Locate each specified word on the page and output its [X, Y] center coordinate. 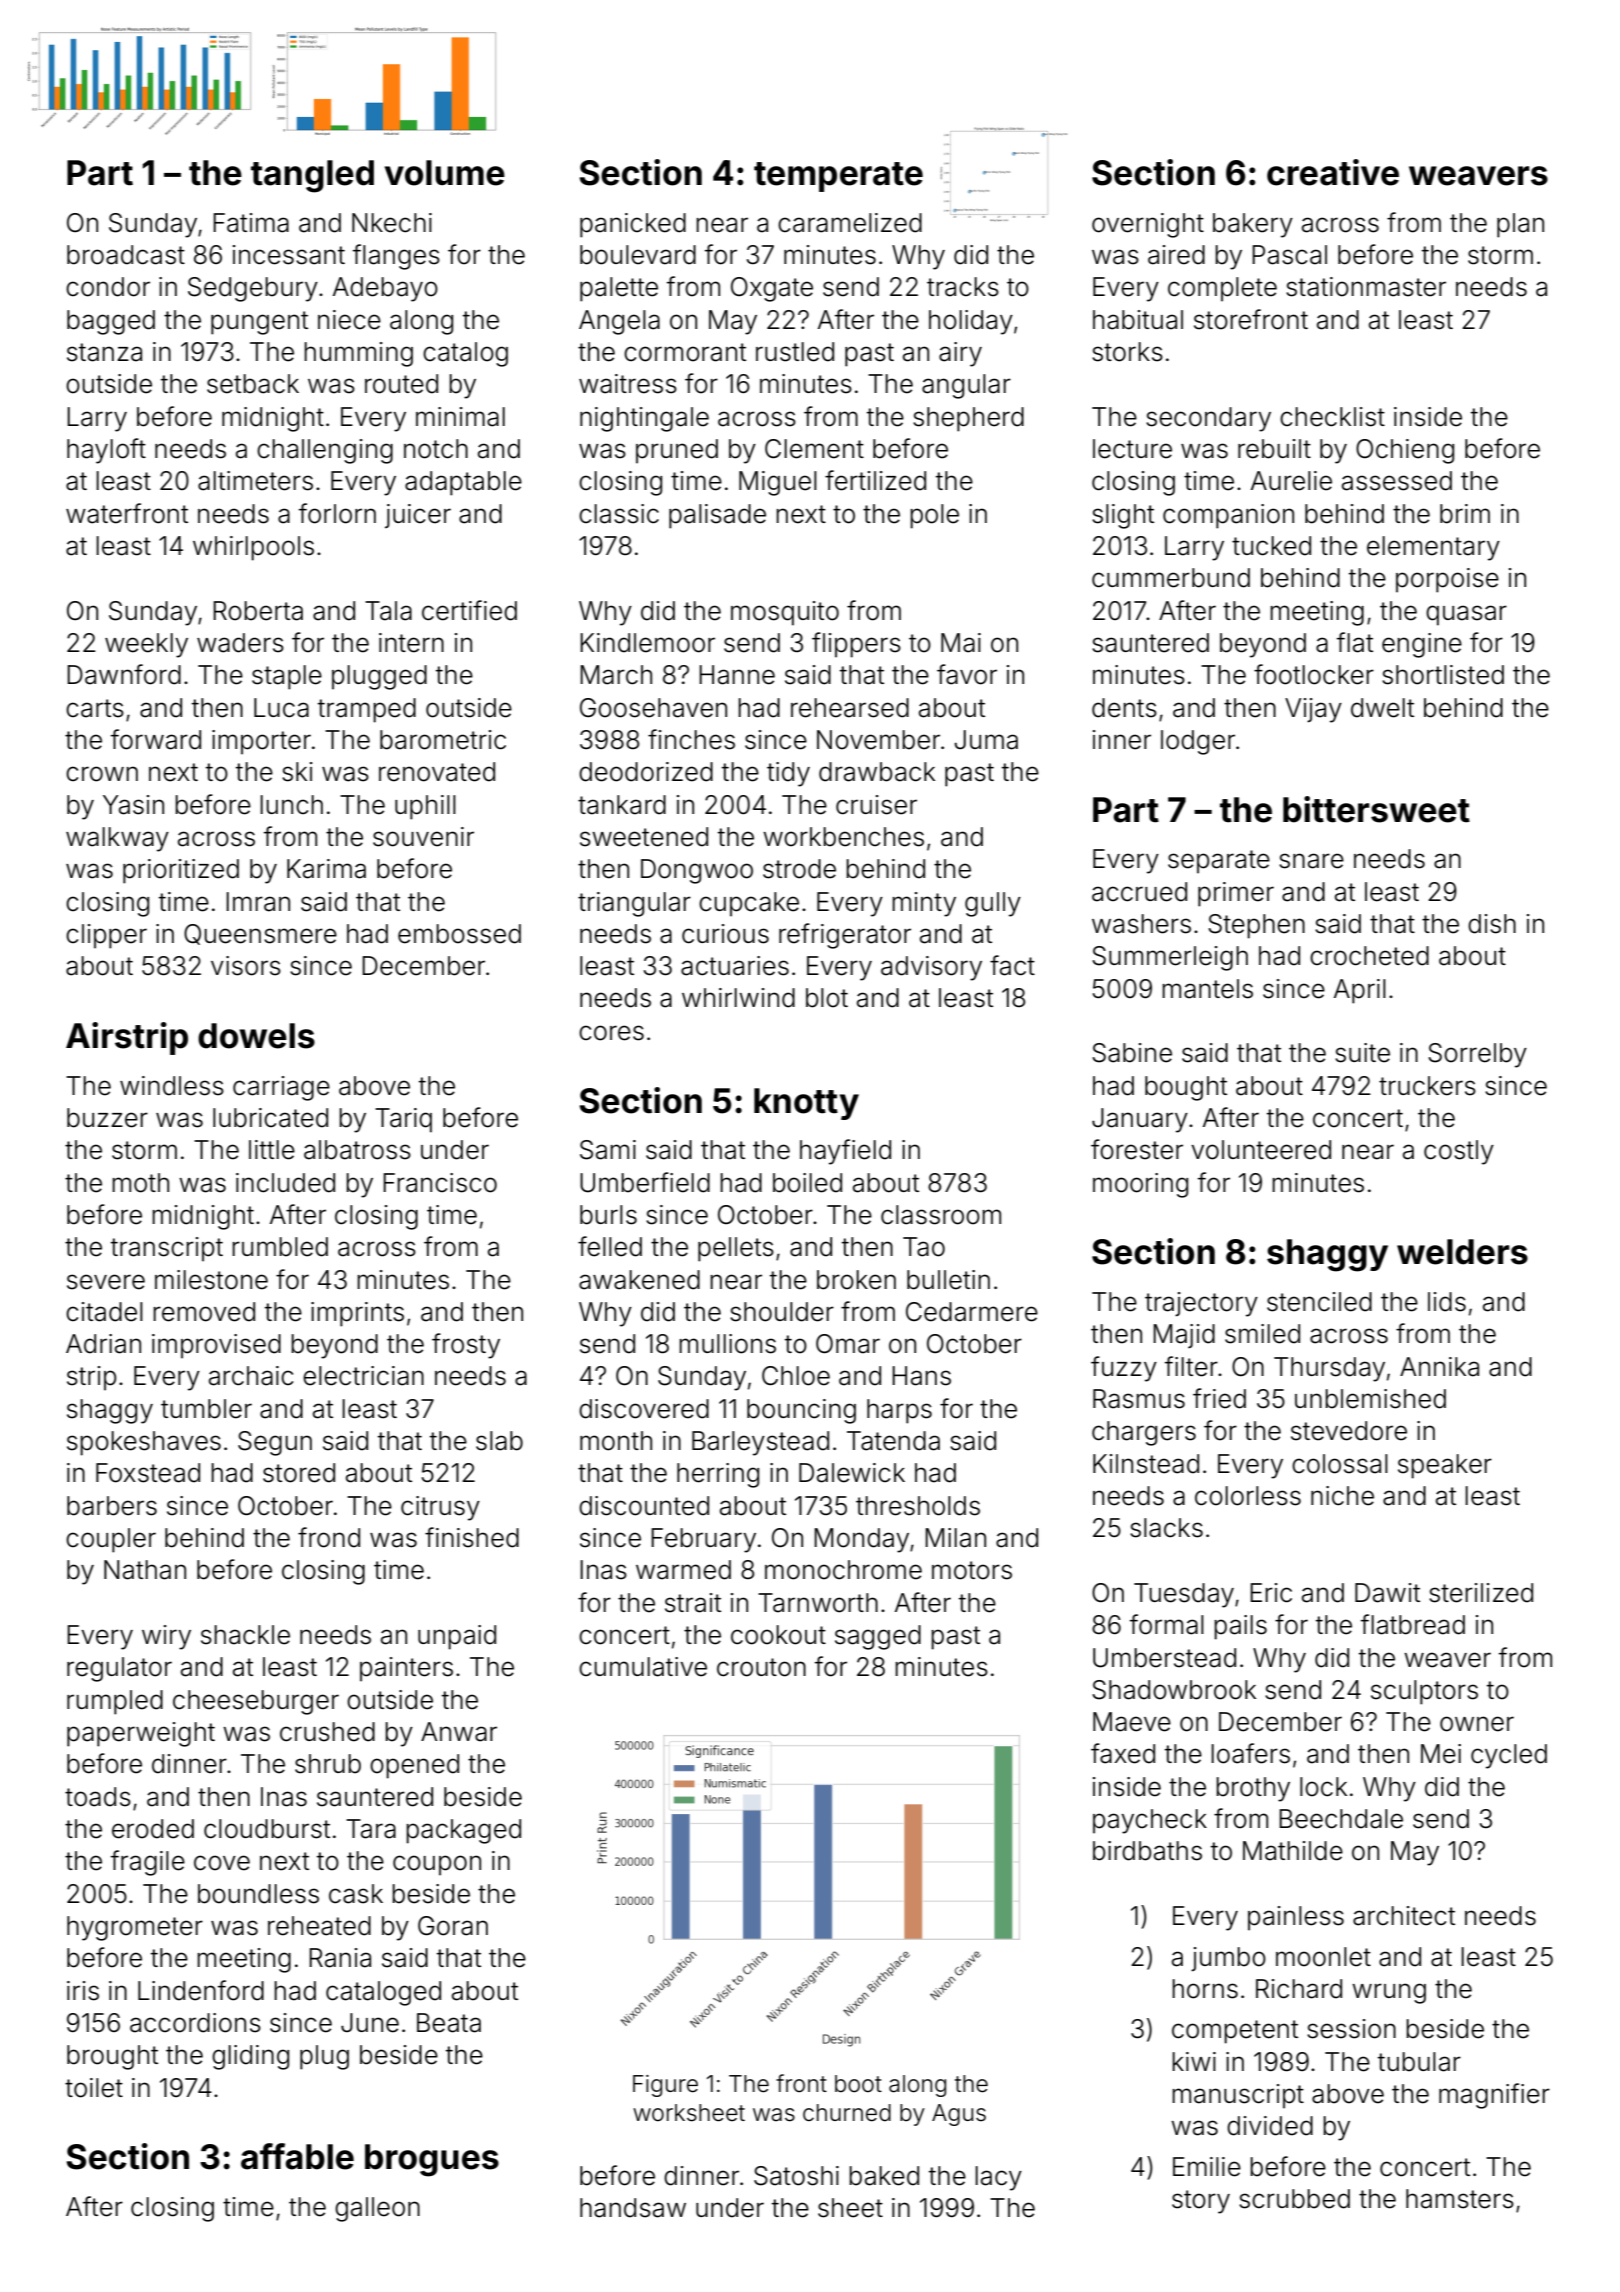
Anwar [459, 1732]
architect [1404, 1916]
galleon [377, 2209]
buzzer [107, 1118]
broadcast [126, 255]
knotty [806, 1104]
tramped [367, 710]
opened [414, 1766]
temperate [838, 177]
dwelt [1382, 708]
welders [1462, 1252]
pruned [677, 451]
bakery [1253, 225]
